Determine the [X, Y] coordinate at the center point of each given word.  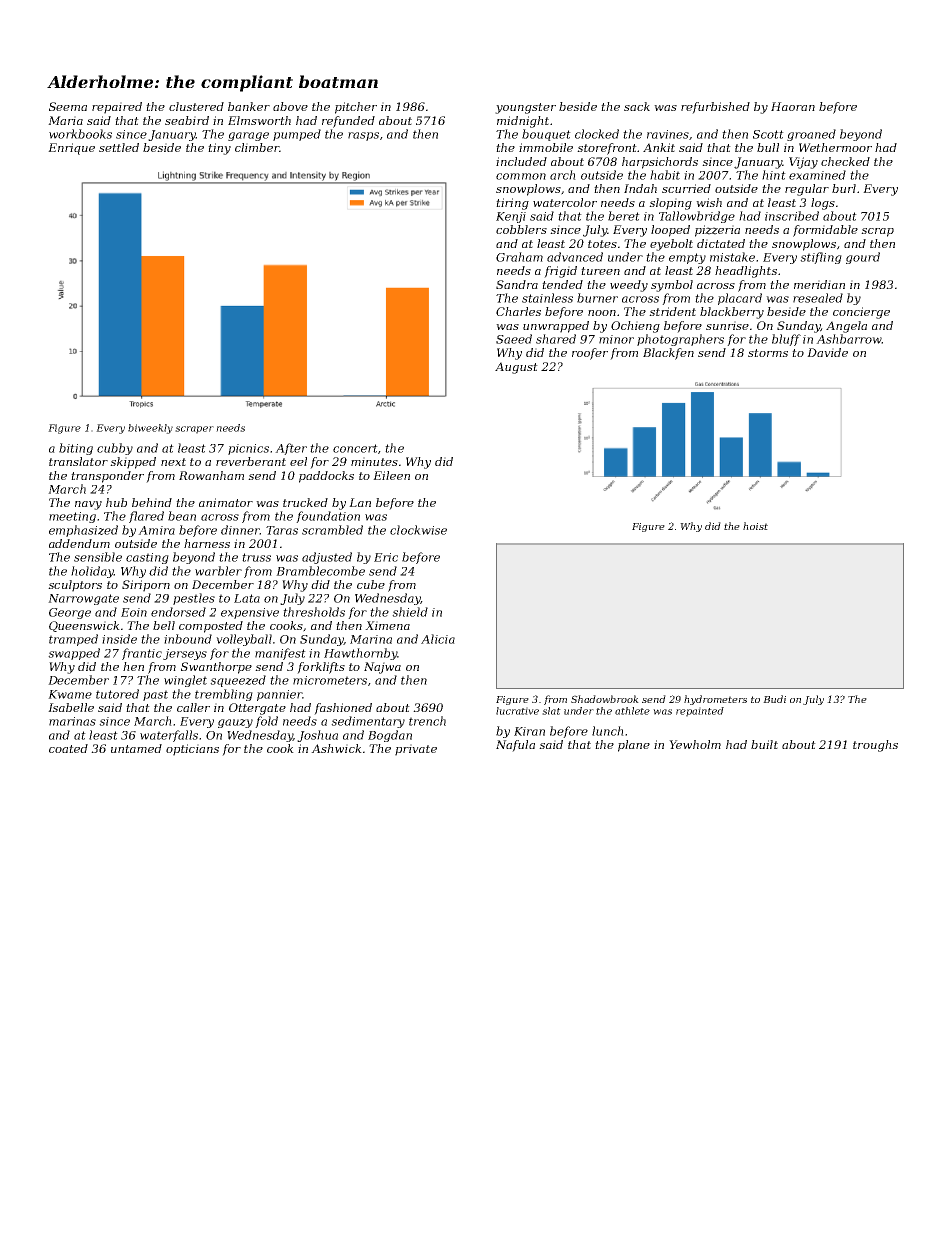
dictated [721, 243]
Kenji [511, 217]
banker [249, 106]
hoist [755, 526]
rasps [363, 136]
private [416, 750]
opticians [192, 750]
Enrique [71, 149]
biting [76, 449]
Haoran [793, 106]
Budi [774, 699]
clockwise [418, 530]
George [70, 613]
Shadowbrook [605, 699]
